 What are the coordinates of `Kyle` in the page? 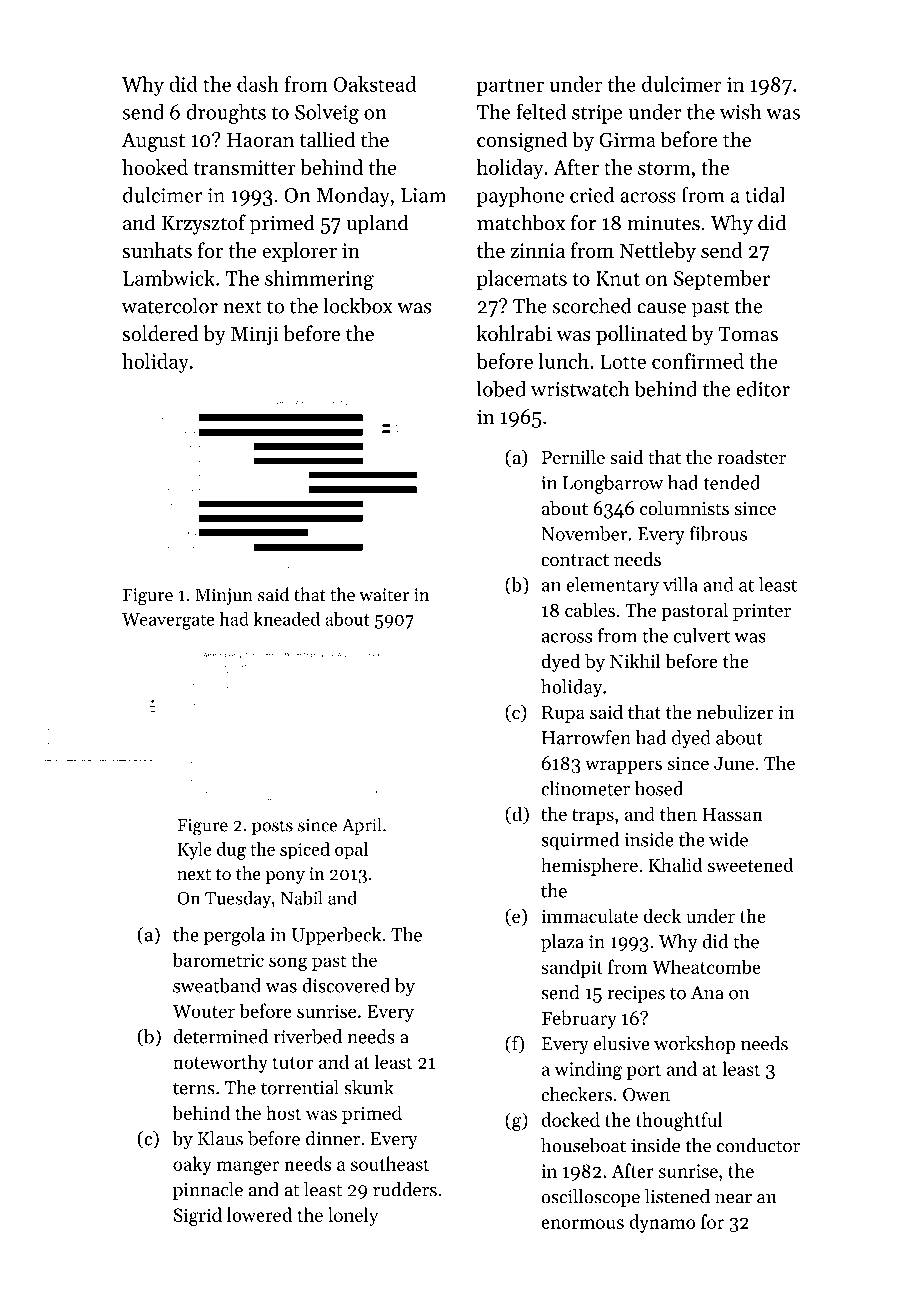 It's located at (194, 851).
